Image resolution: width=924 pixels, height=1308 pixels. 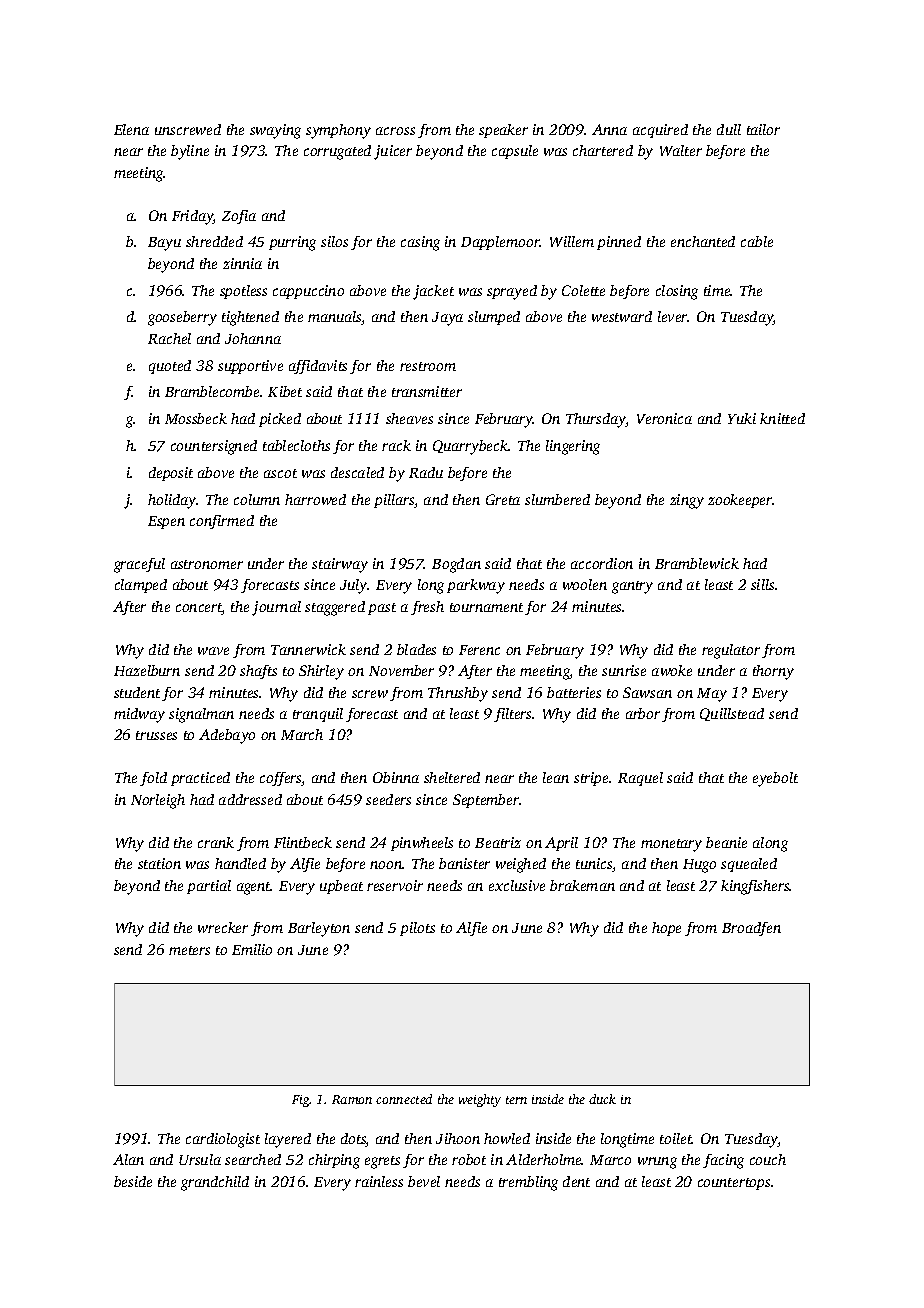 I want to click on Willem, so click(x=572, y=241).
